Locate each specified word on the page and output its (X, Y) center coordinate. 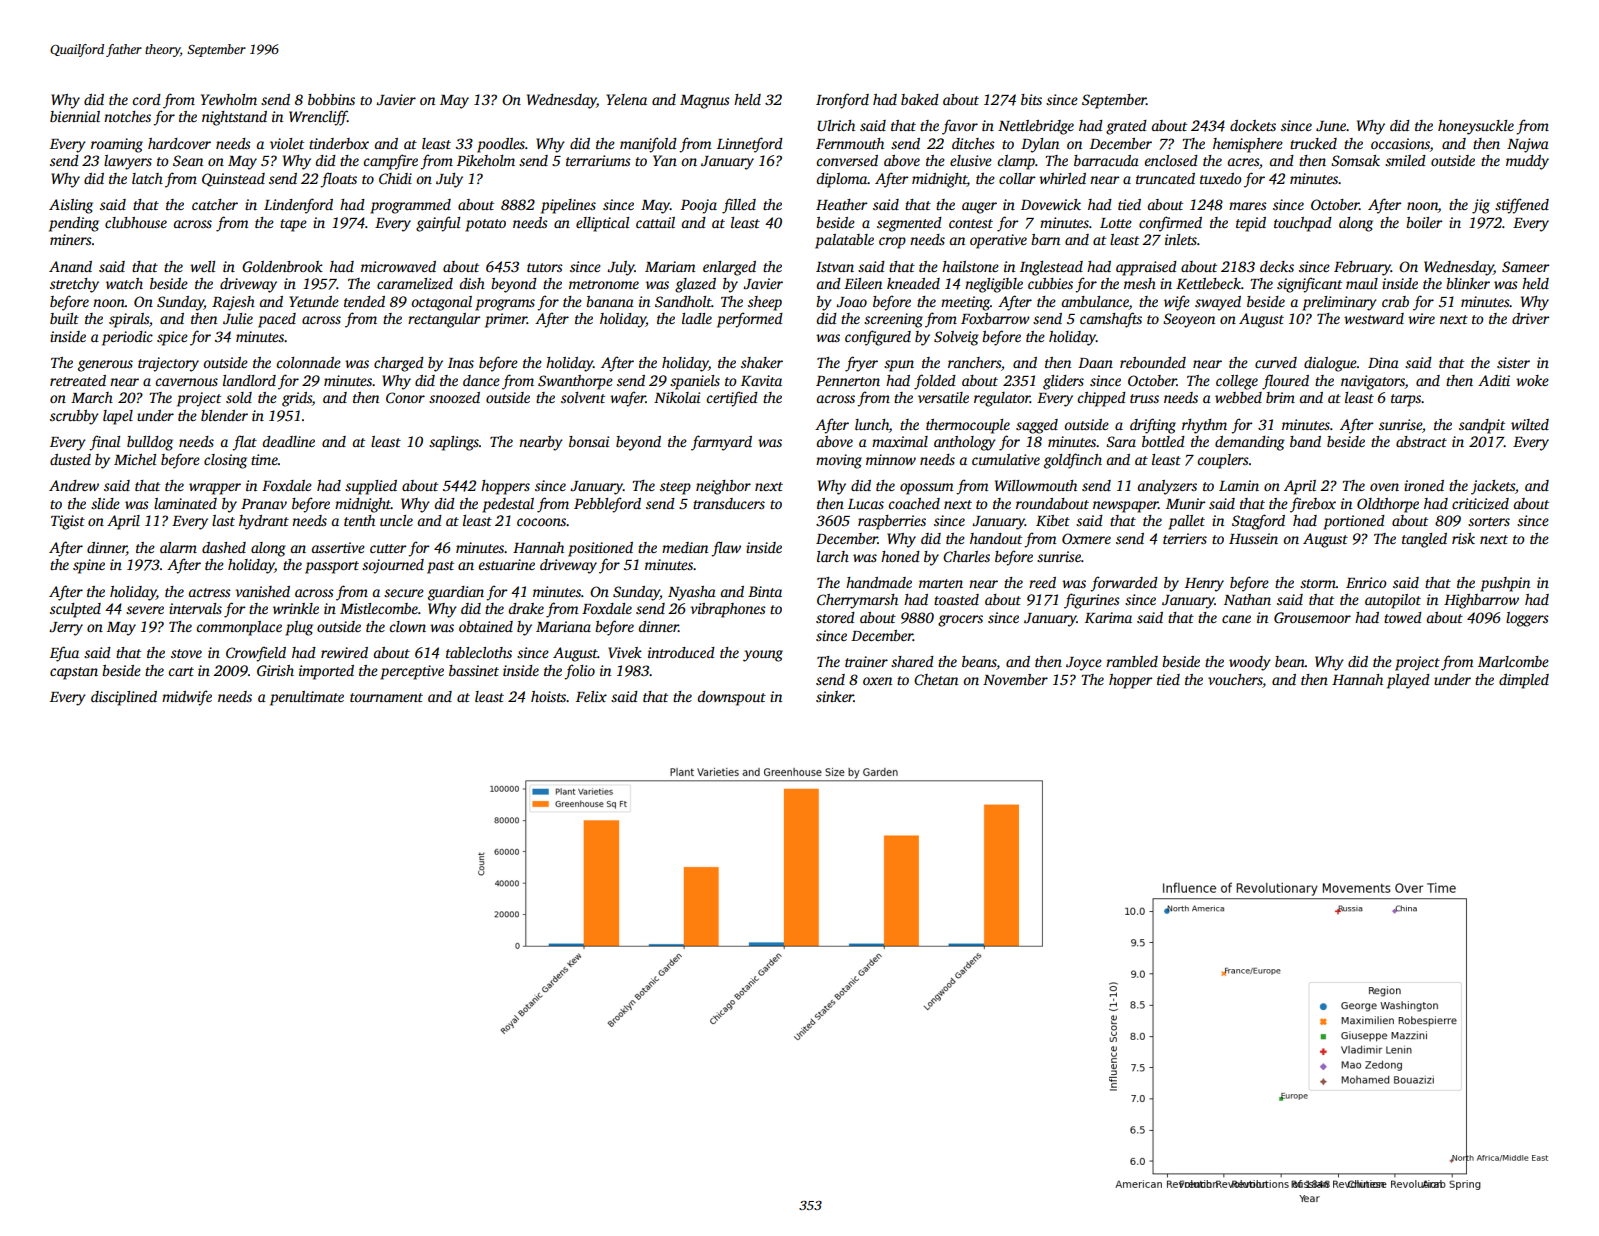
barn (1045, 239)
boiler (1424, 222)
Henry (1204, 585)
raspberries (892, 522)
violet (287, 143)
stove (186, 653)
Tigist (68, 522)
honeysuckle (1476, 127)
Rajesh (233, 303)
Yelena (626, 99)
